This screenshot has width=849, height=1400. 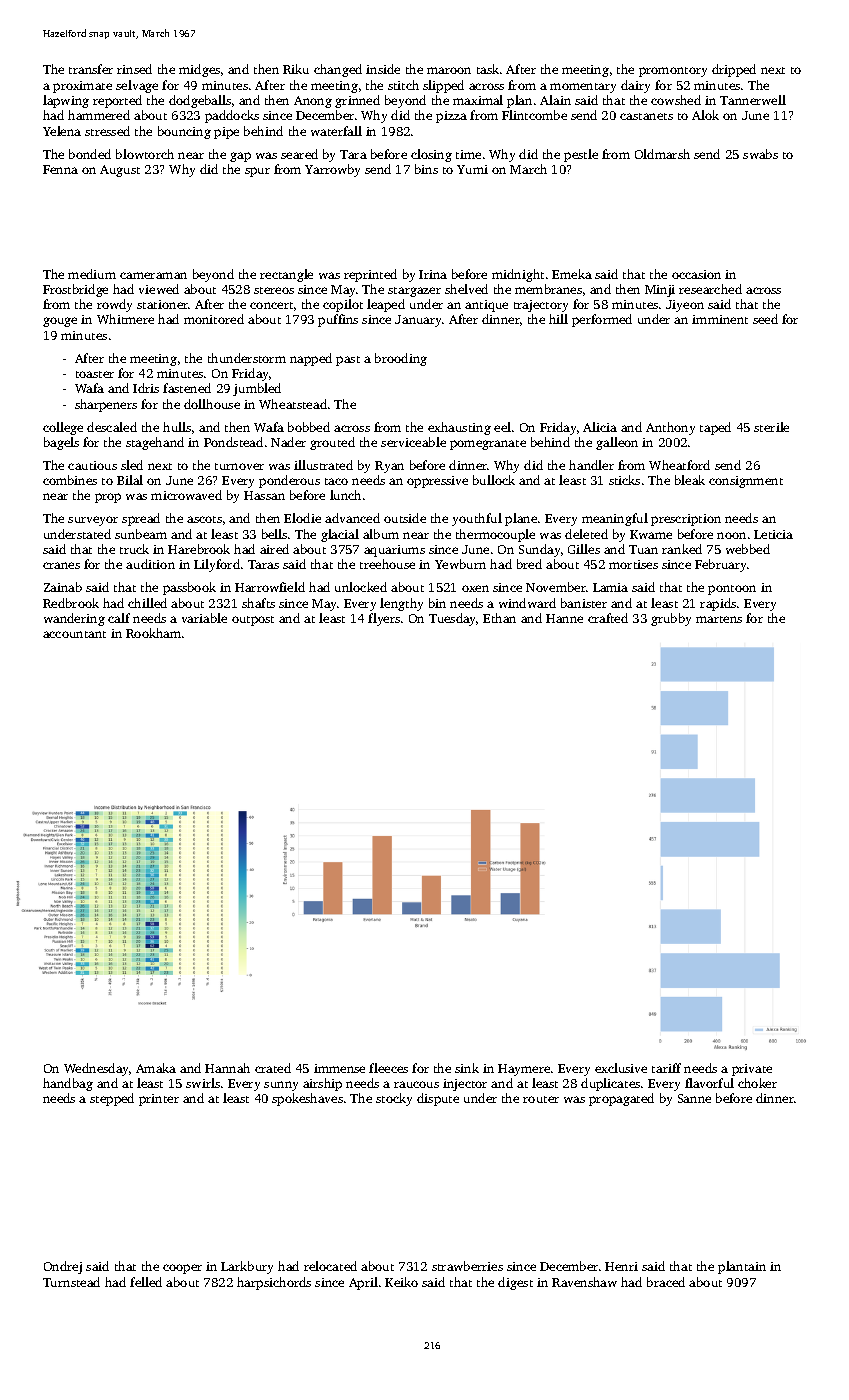 I want to click on martens, so click(x=719, y=619).
